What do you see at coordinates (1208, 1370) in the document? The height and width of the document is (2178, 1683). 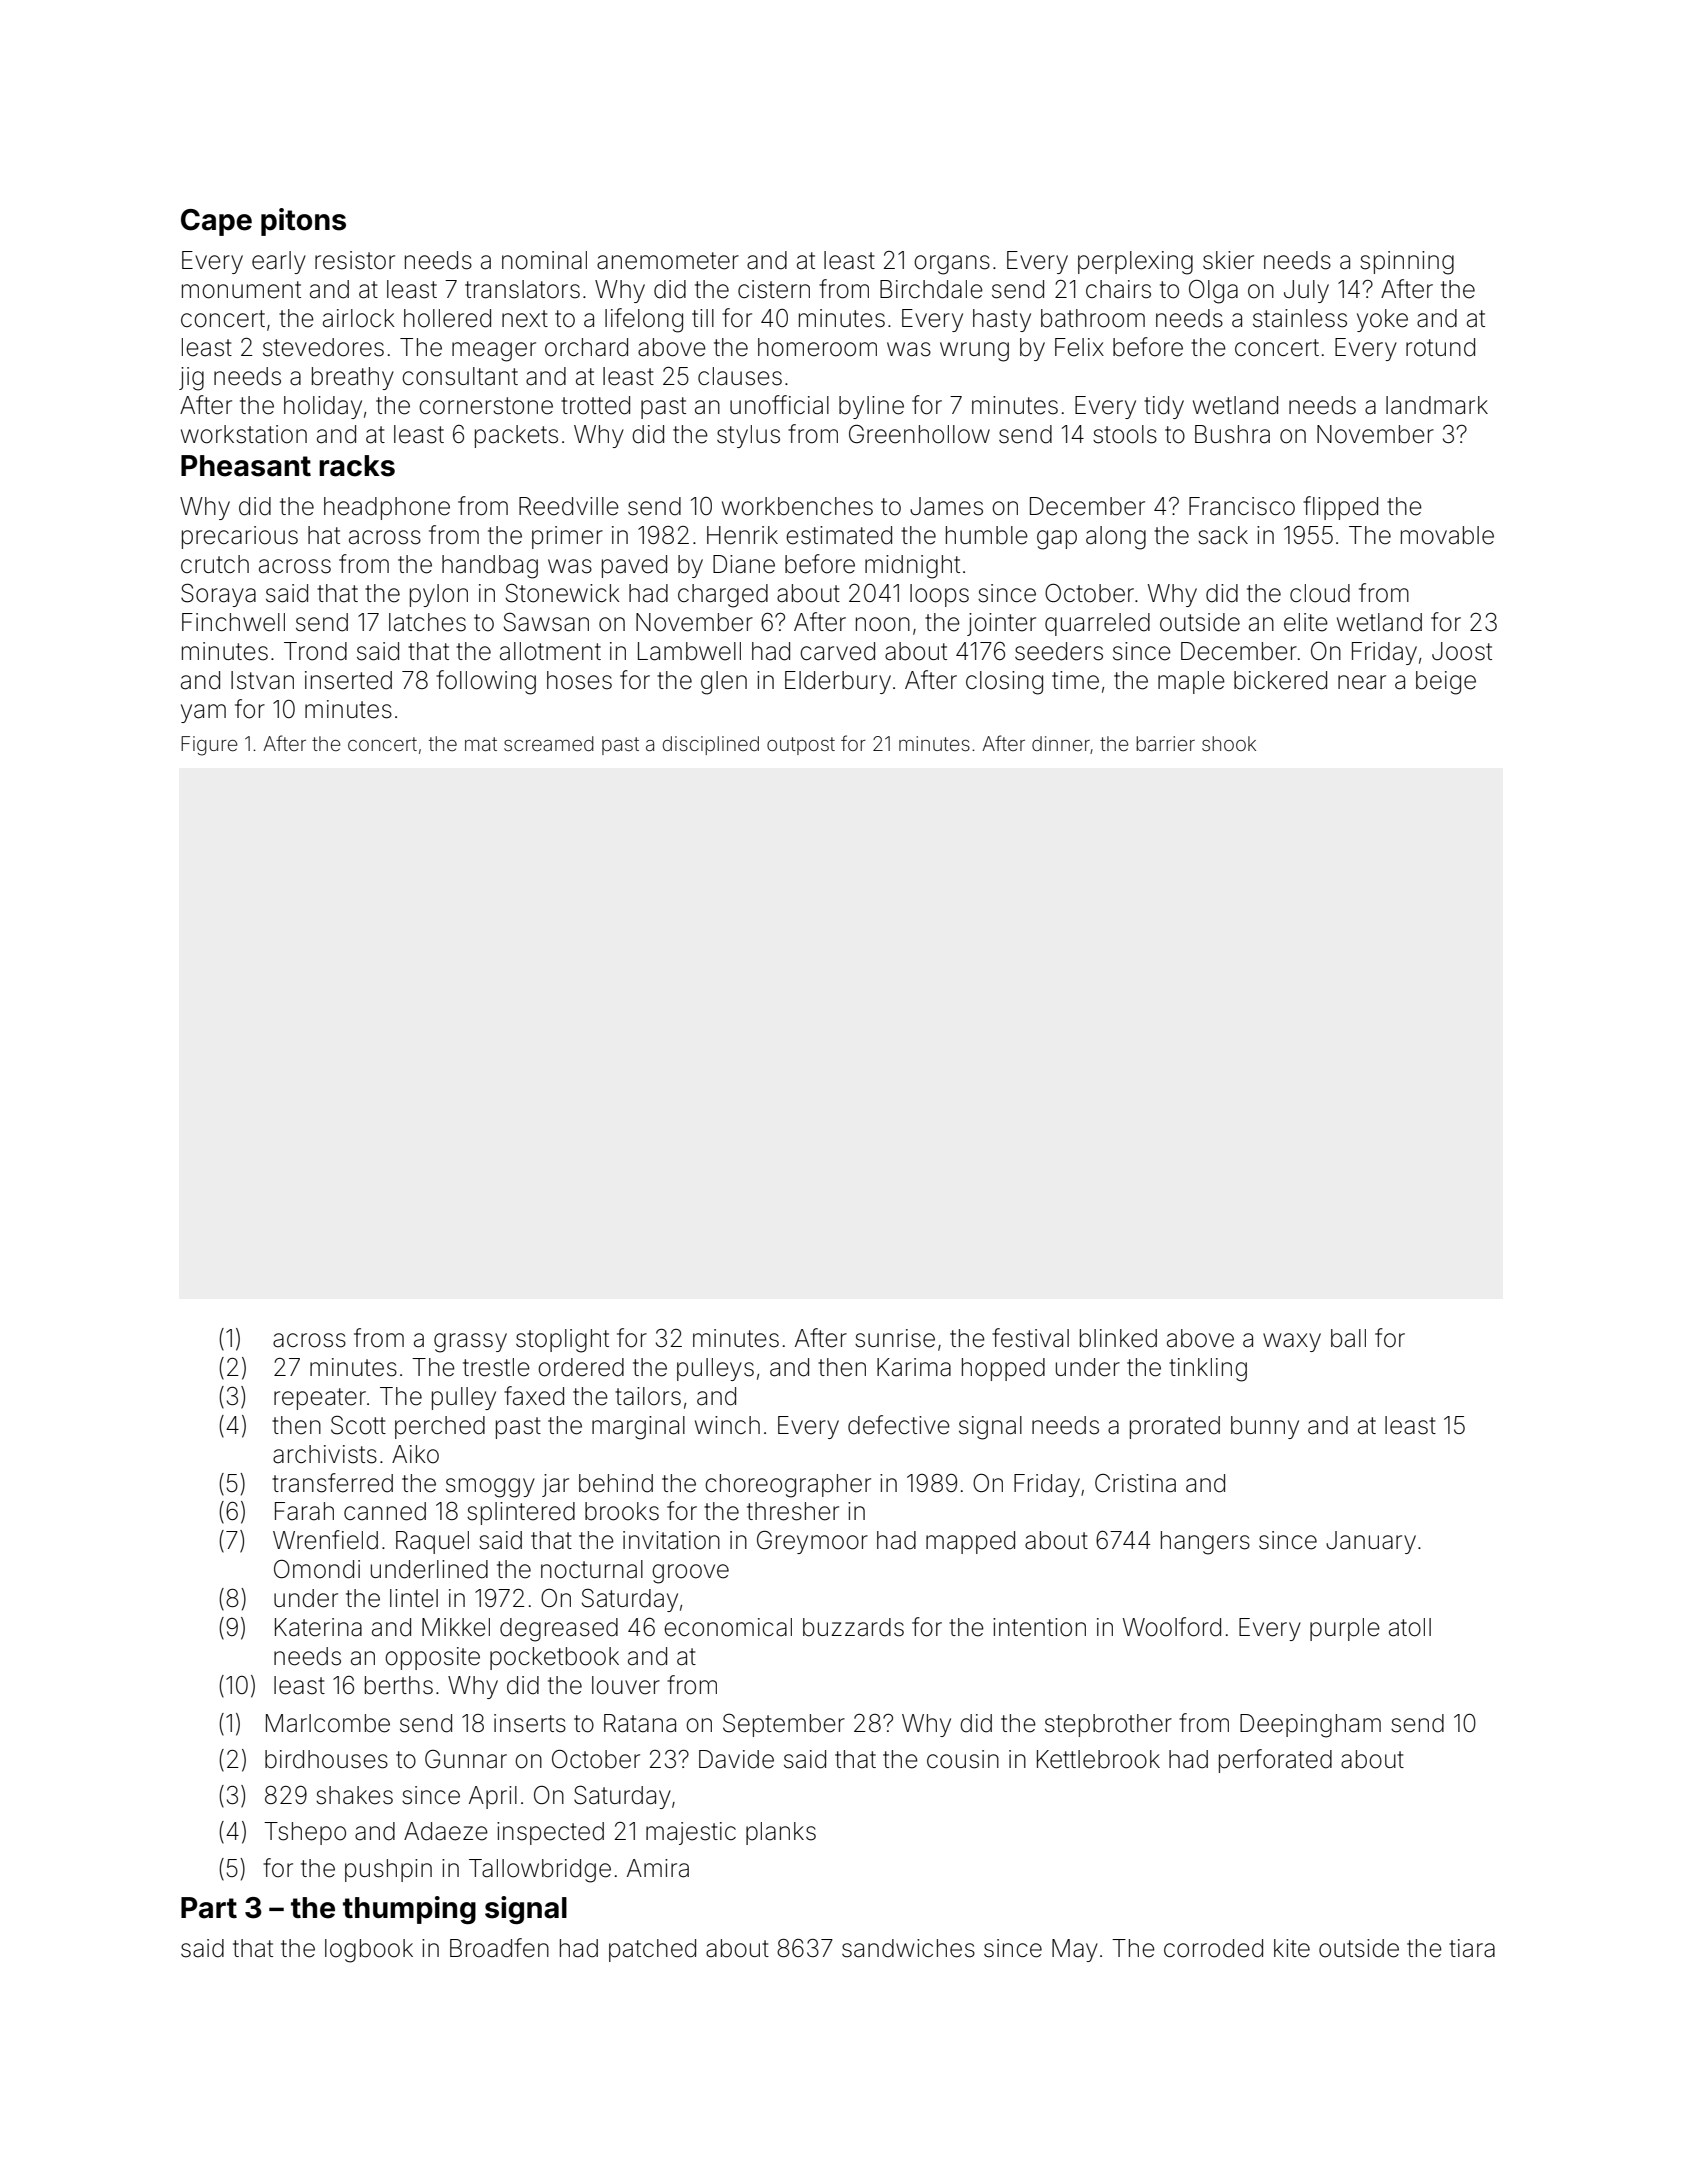 I see `tinkling` at bounding box center [1208, 1370].
